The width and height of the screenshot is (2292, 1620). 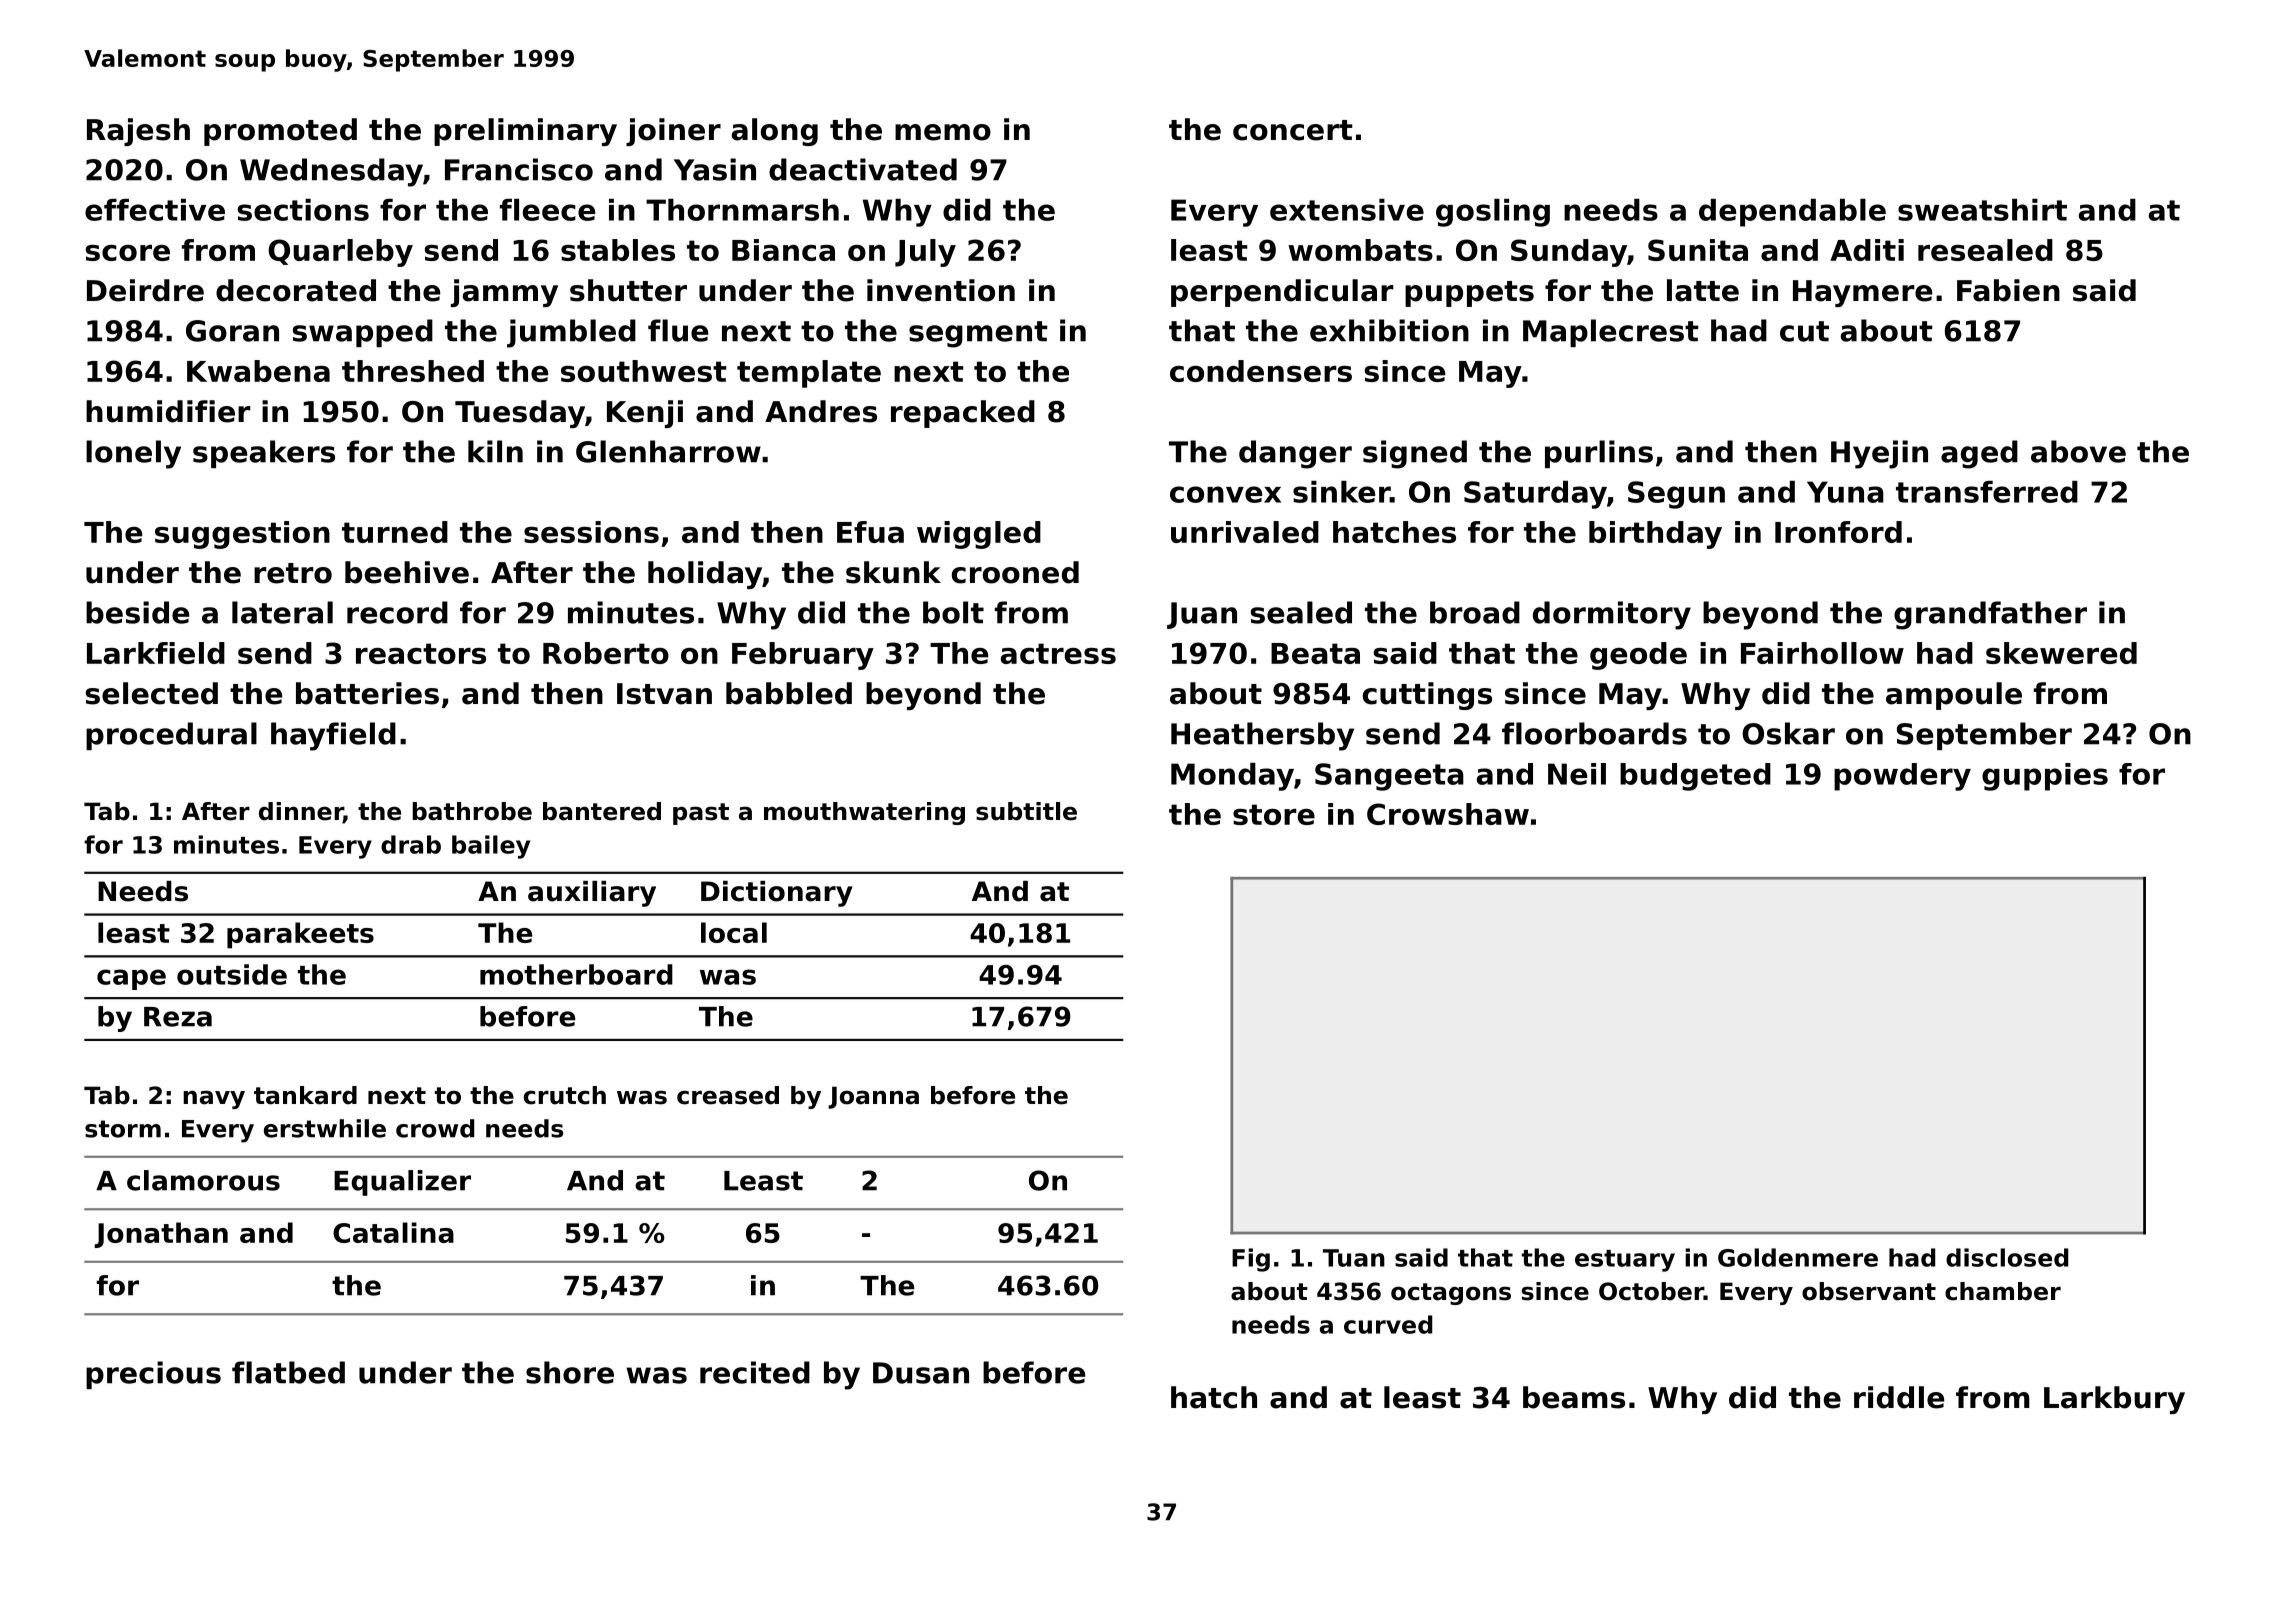 I want to click on sweatshirt, so click(x=1982, y=210).
